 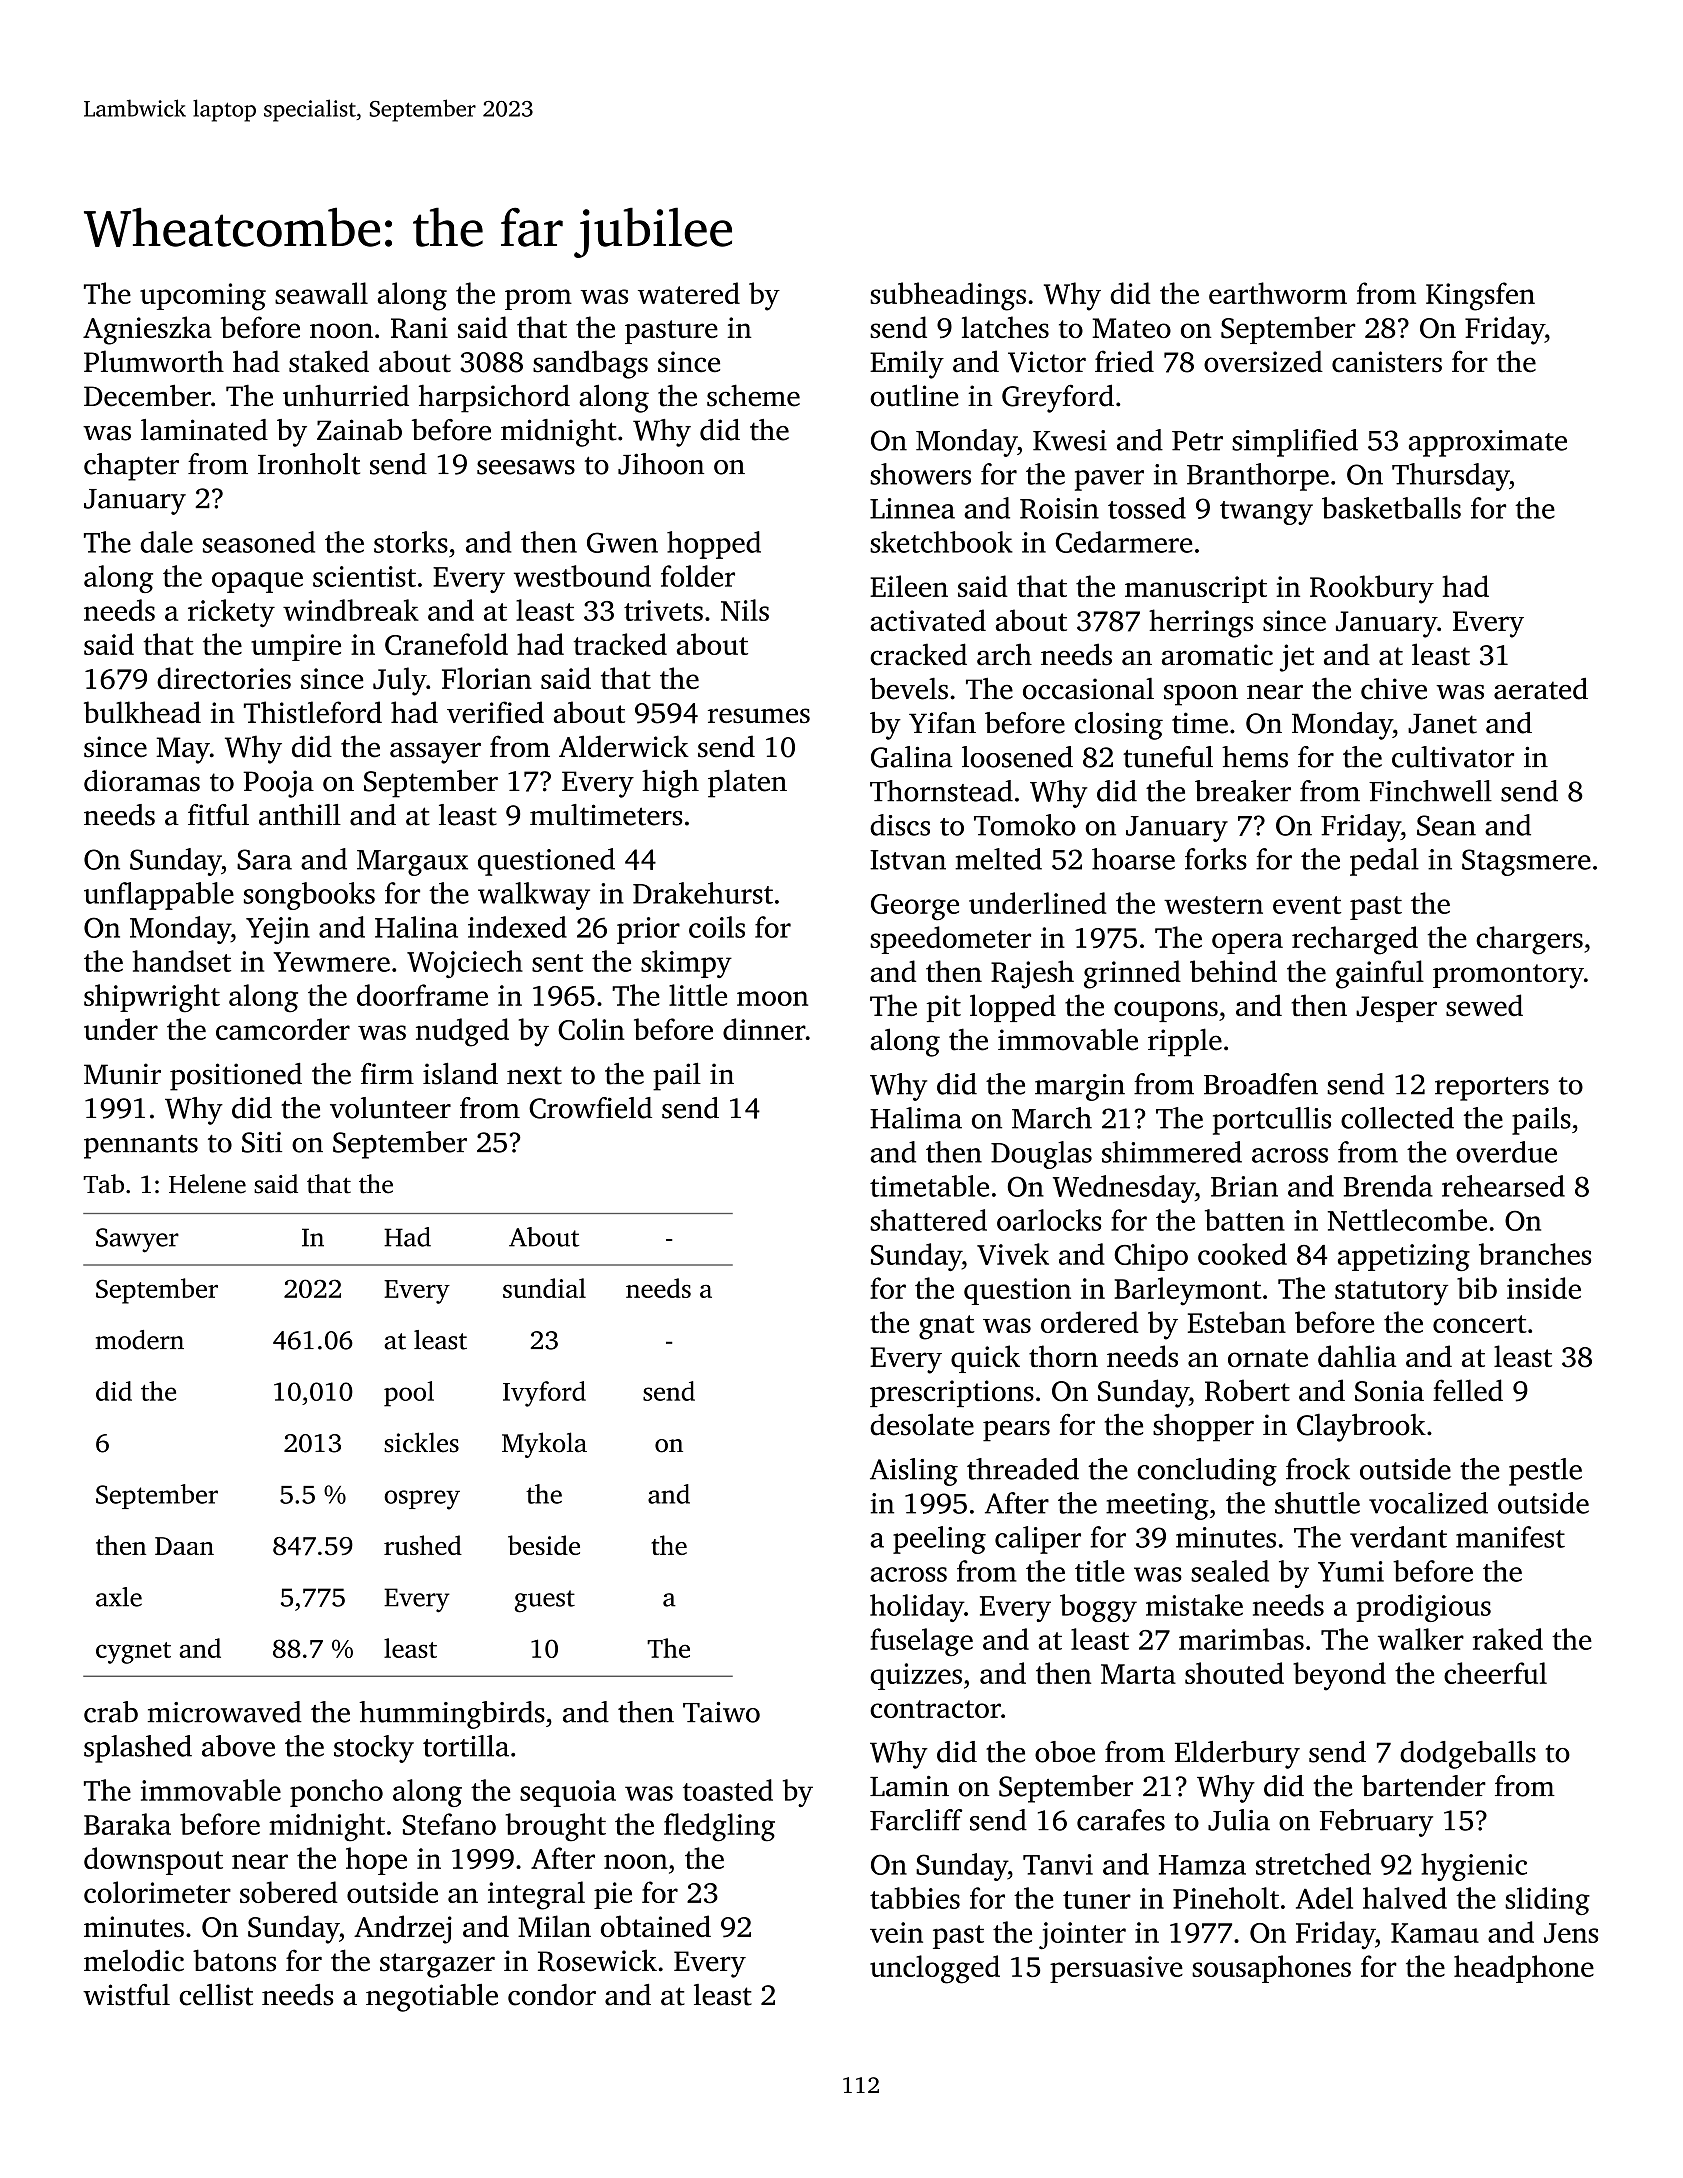 What do you see at coordinates (203, 297) in the screenshot?
I see `upcoming` at bounding box center [203, 297].
